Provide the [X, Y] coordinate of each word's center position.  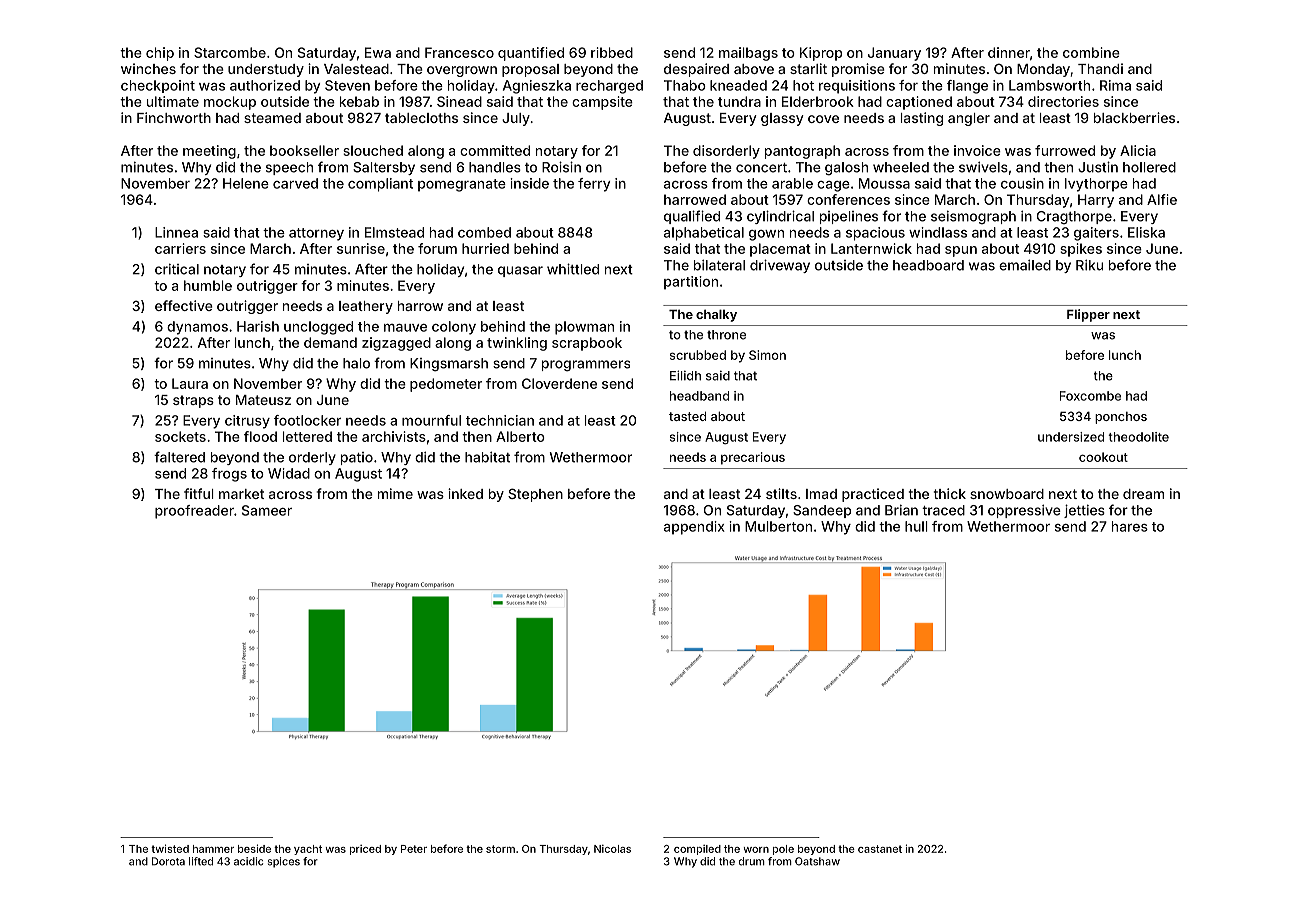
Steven [347, 85]
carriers [180, 248]
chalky [716, 315]
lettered [307, 436]
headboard [928, 265]
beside [254, 848]
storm [500, 849]
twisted [170, 848]
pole [783, 850]
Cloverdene [559, 383]
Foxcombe [1090, 396]
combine [1091, 52]
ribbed [612, 52]
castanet [880, 849]
